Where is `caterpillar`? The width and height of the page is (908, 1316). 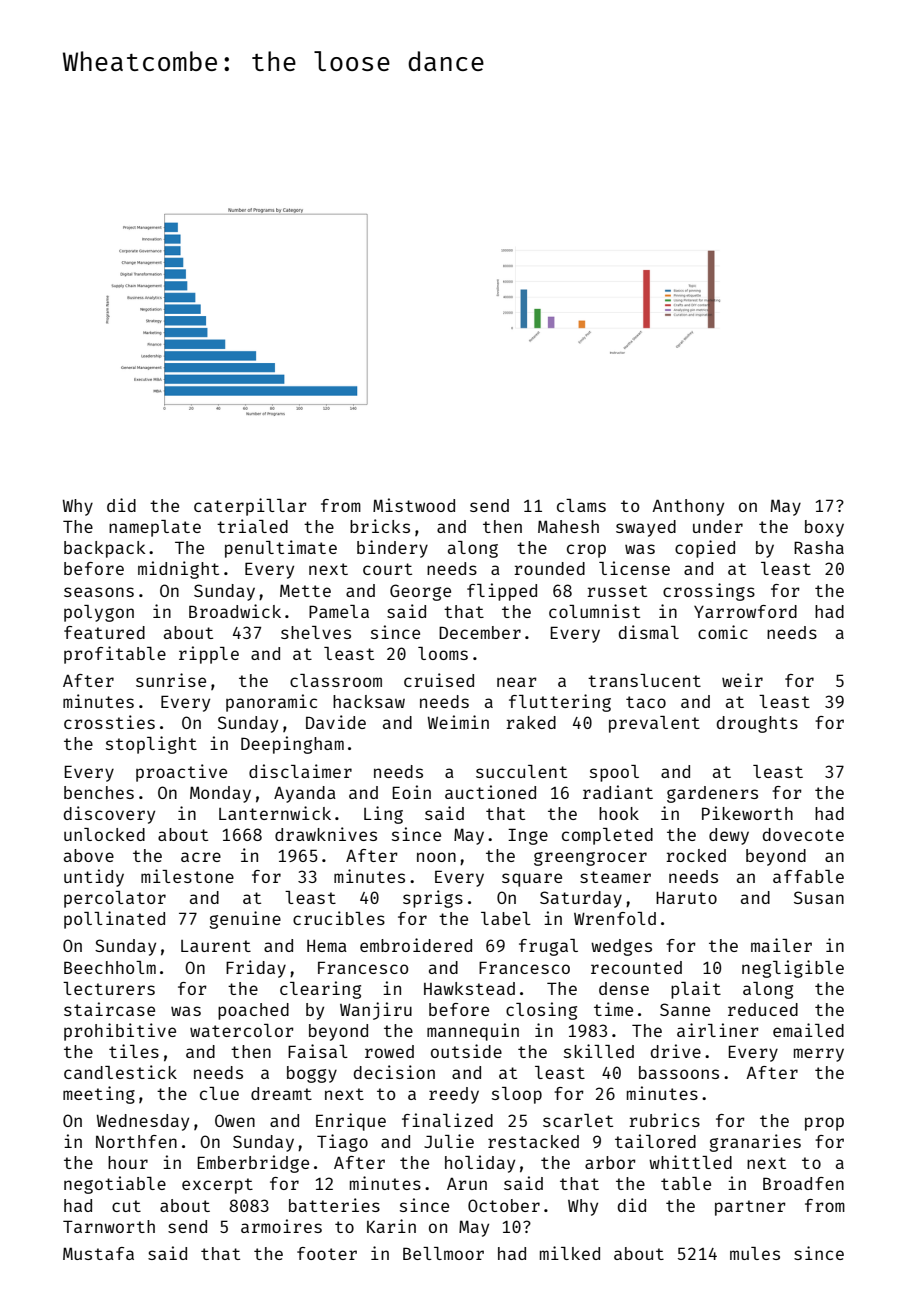 caterpillar is located at coordinates (250, 507).
